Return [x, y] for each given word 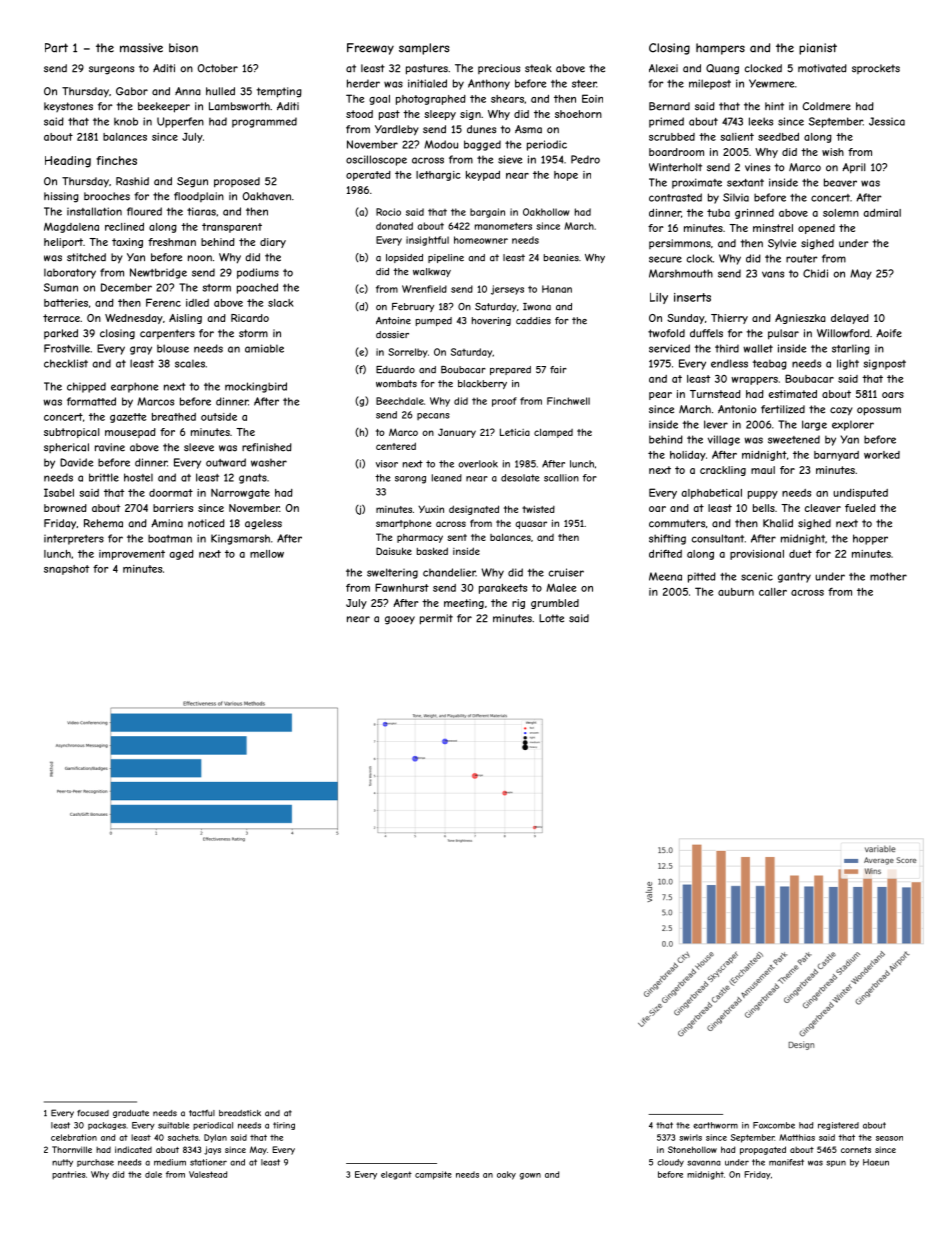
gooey [400, 620]
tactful [202, 1113]
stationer [208, 1162]
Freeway [370, 49]
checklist [66, 363]
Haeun [876, 1162]
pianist [818, 49]
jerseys [507, 290]
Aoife [889, 333]
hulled [220, 91]
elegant [396, 1175]
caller [773, 592]
